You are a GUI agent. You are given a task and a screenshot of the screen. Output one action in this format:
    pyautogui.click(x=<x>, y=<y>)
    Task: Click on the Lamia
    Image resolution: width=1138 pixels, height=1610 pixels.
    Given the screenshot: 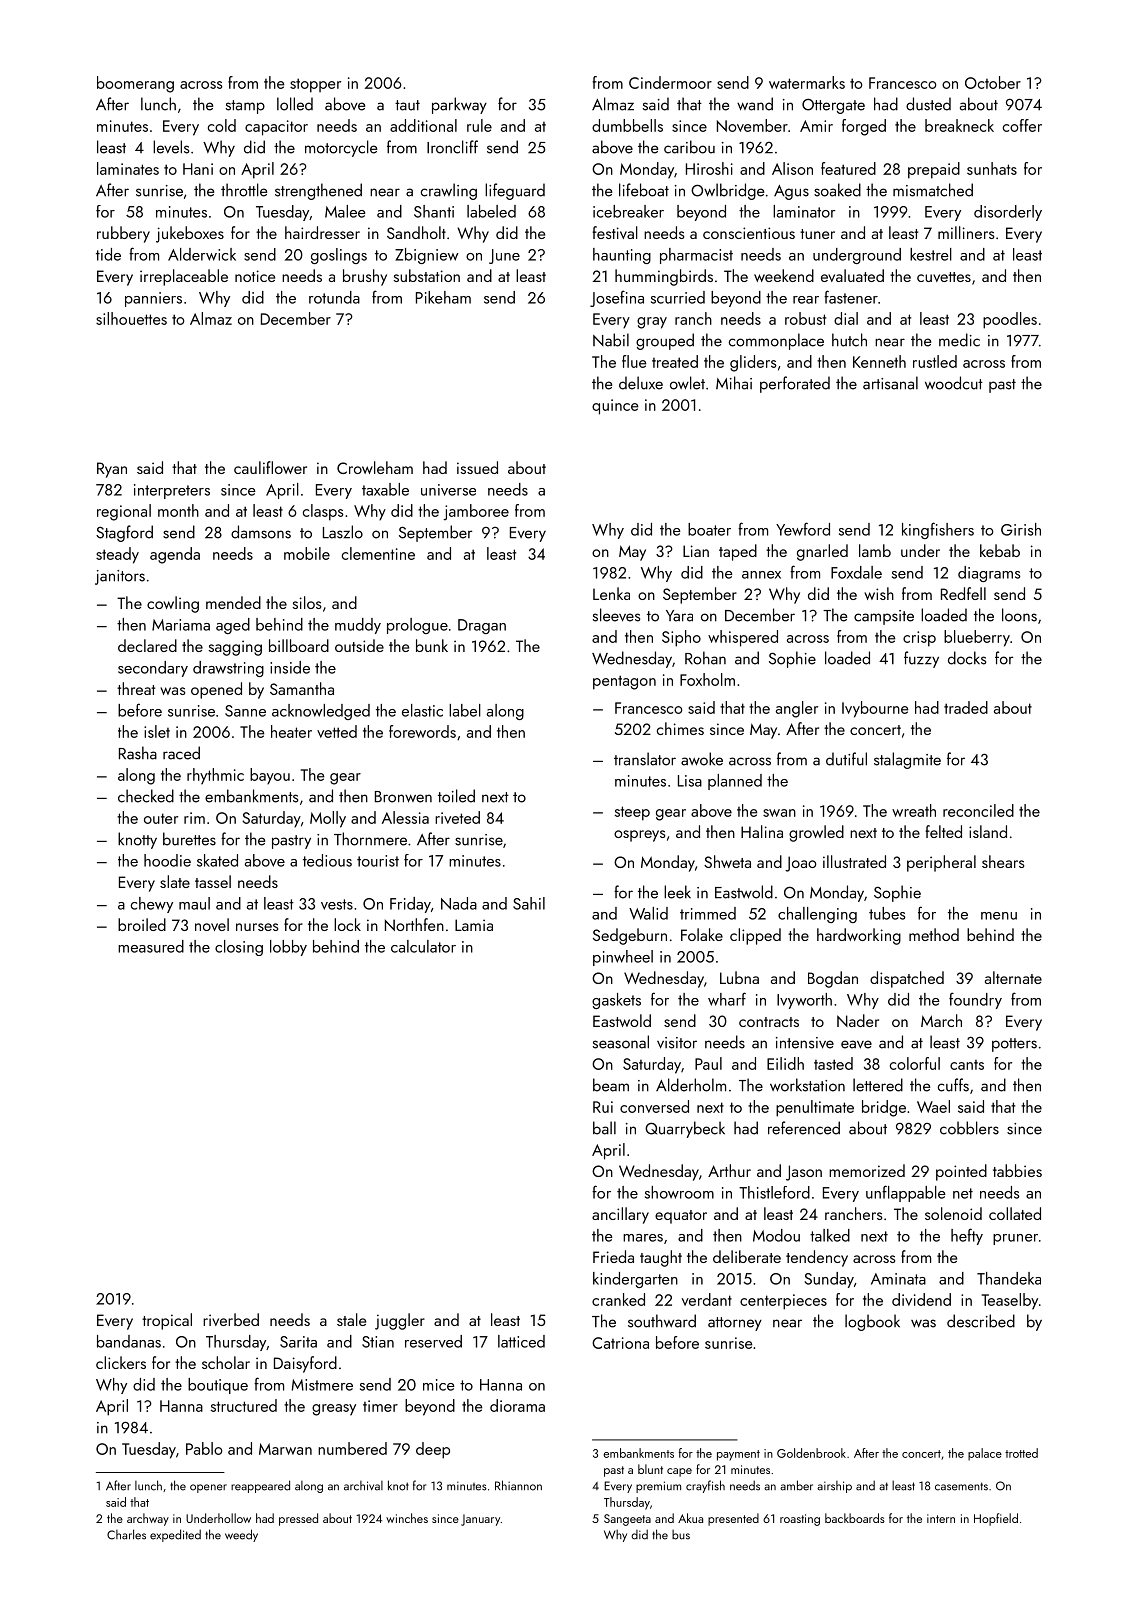 What is the action you would take?
    pyautogui.click(x=474, y=925)
